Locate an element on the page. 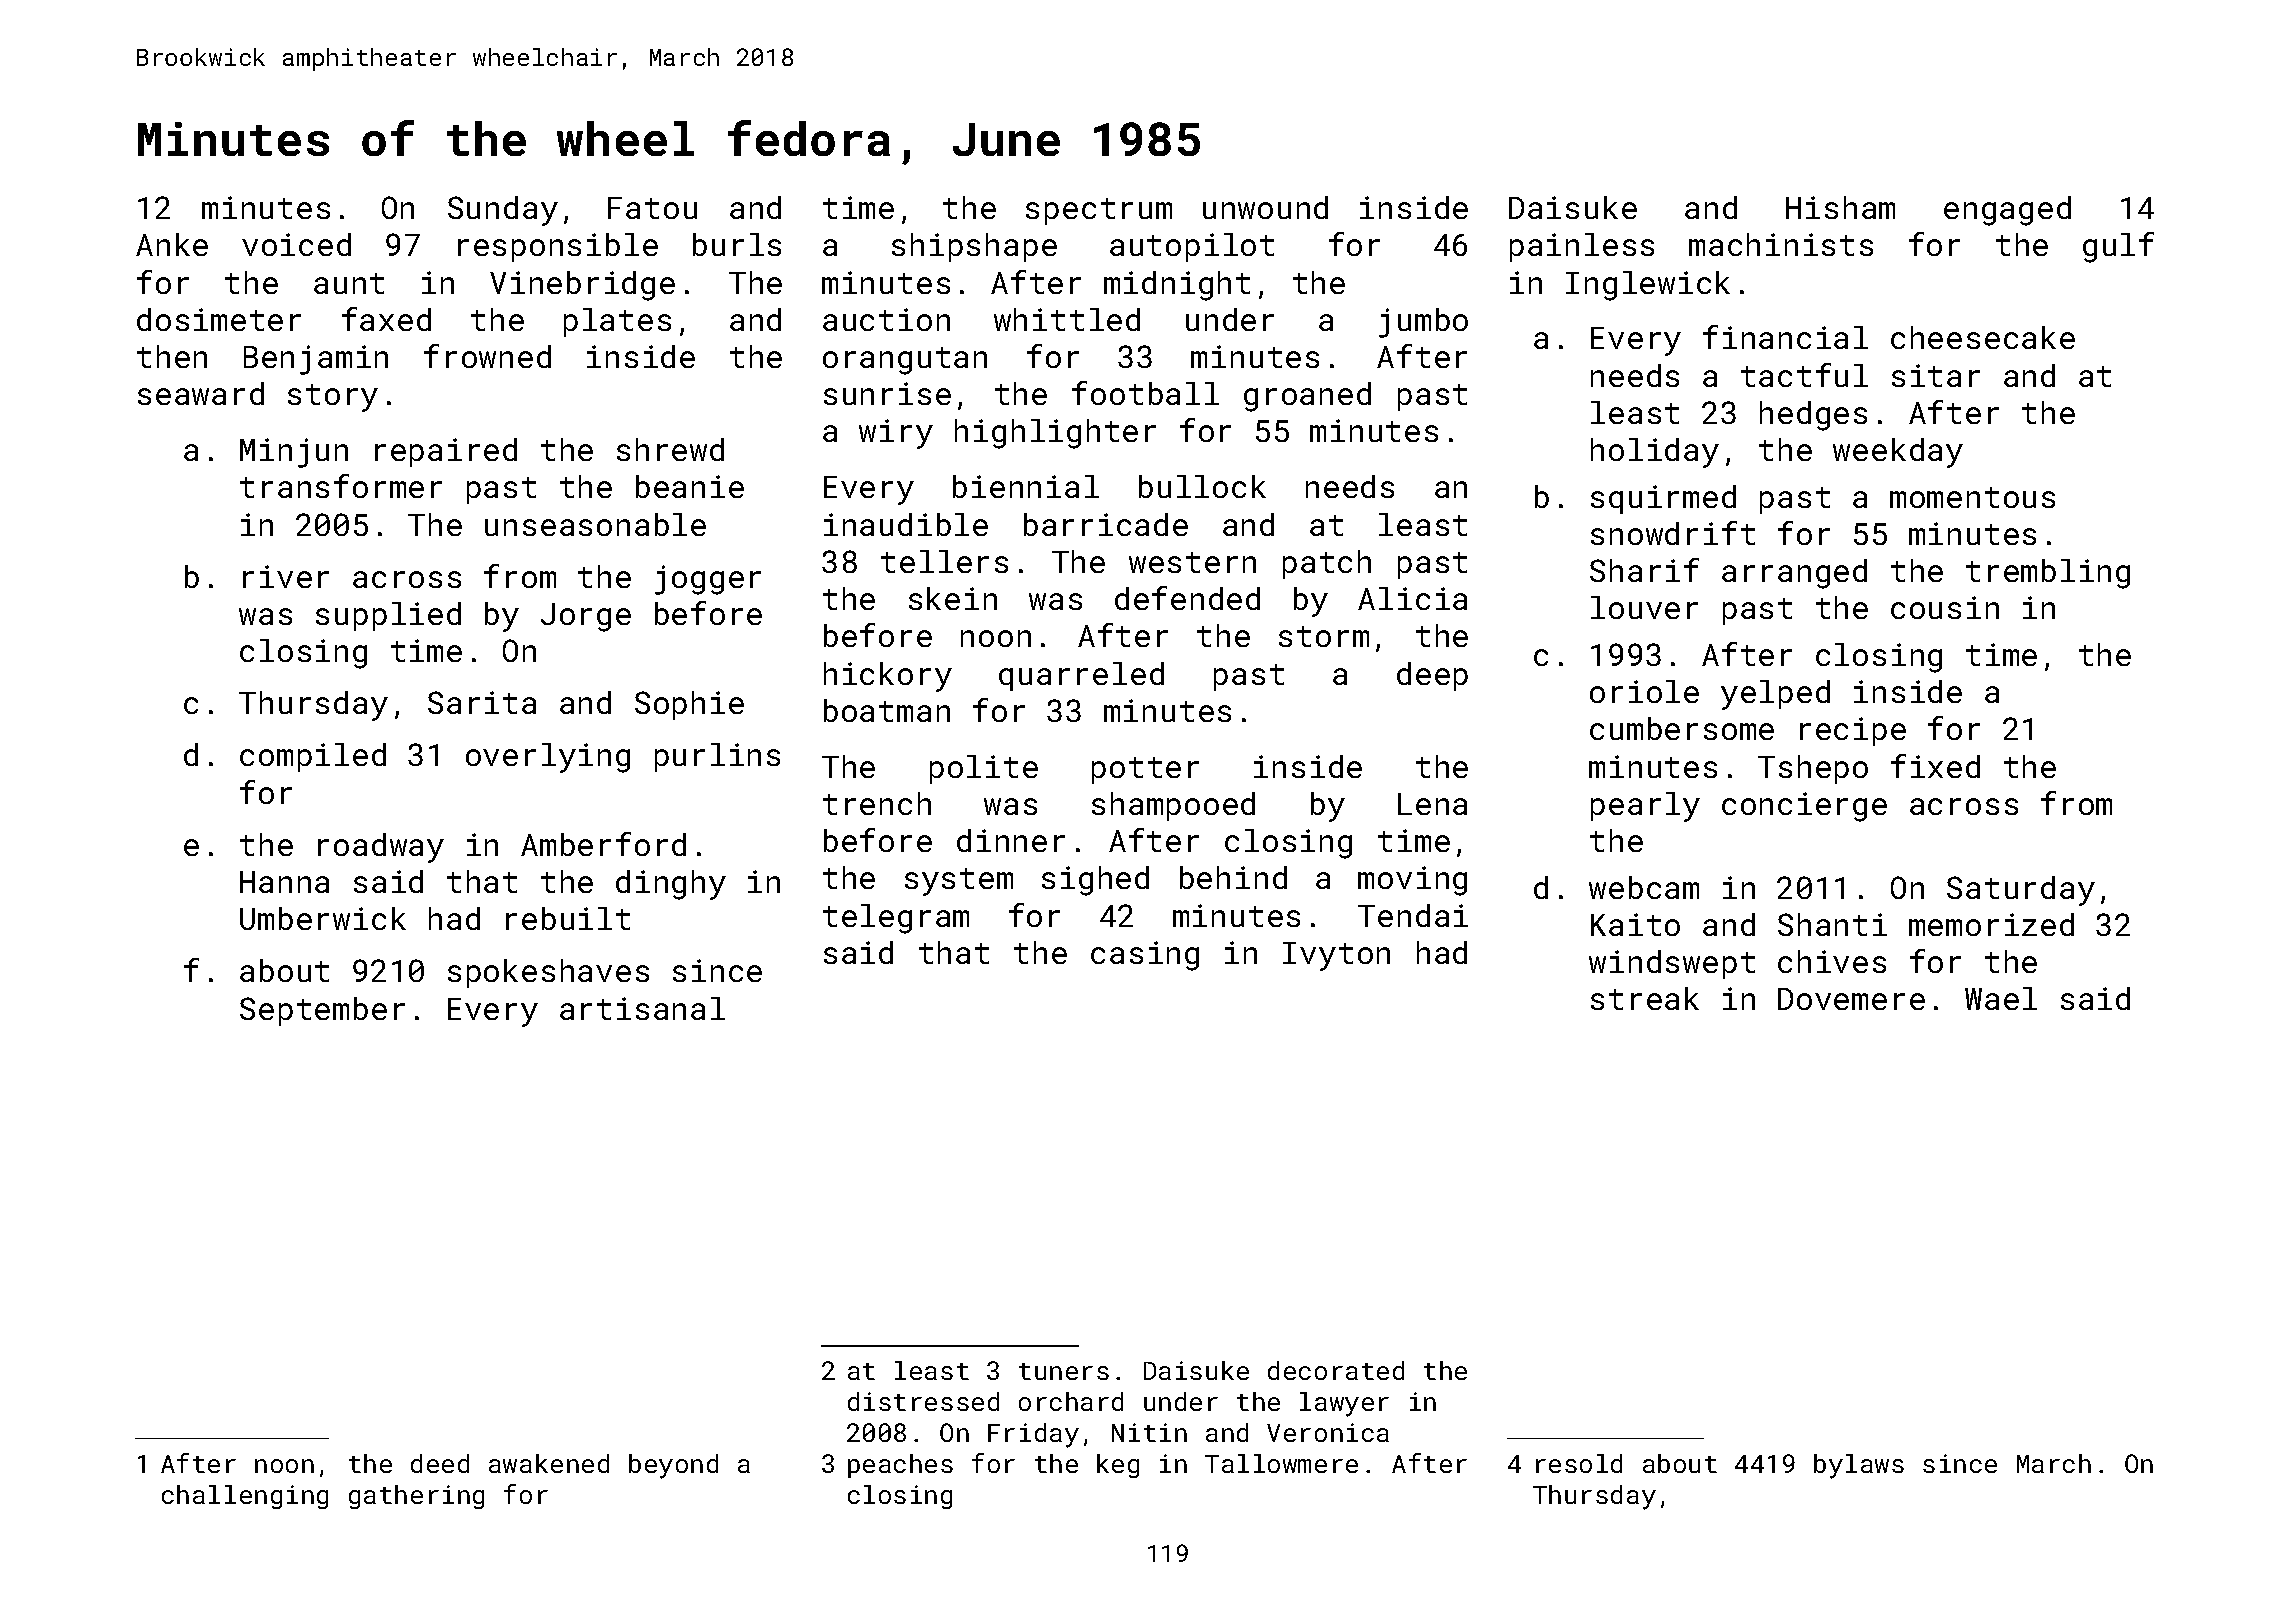 This document has height=1620, width=2292. spokeshaves is located at coordinates (548, 973).
